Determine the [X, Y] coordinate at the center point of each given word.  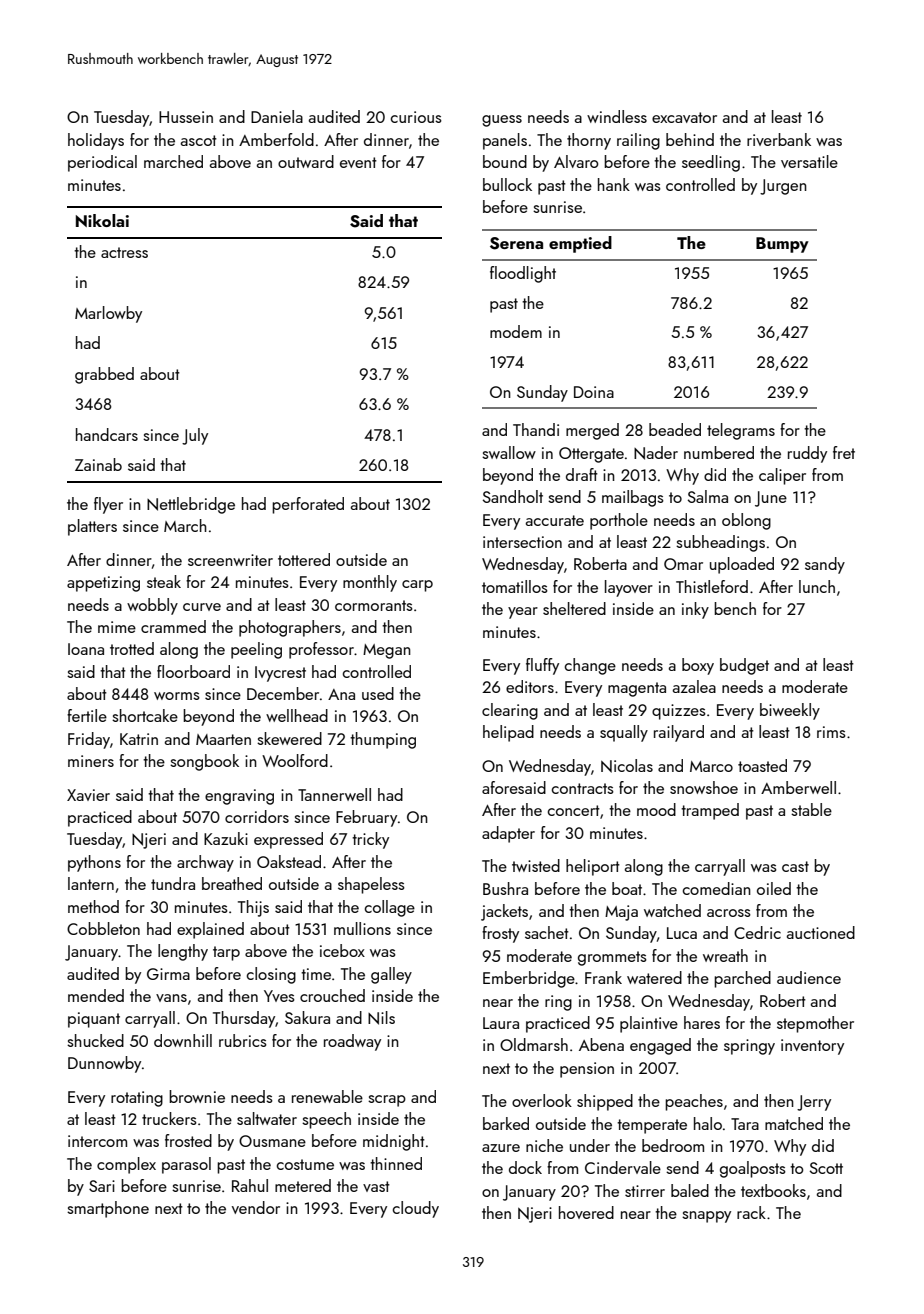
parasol [186, 1165]
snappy [706, 1217]
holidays [96, 141]
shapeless [371, 885]
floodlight [523, 274]
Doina [594, 392]
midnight [394, 1142]
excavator [684, 117]
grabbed [104, 375]
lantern [91, 883]
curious [416, 117]
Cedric [757, 932]
